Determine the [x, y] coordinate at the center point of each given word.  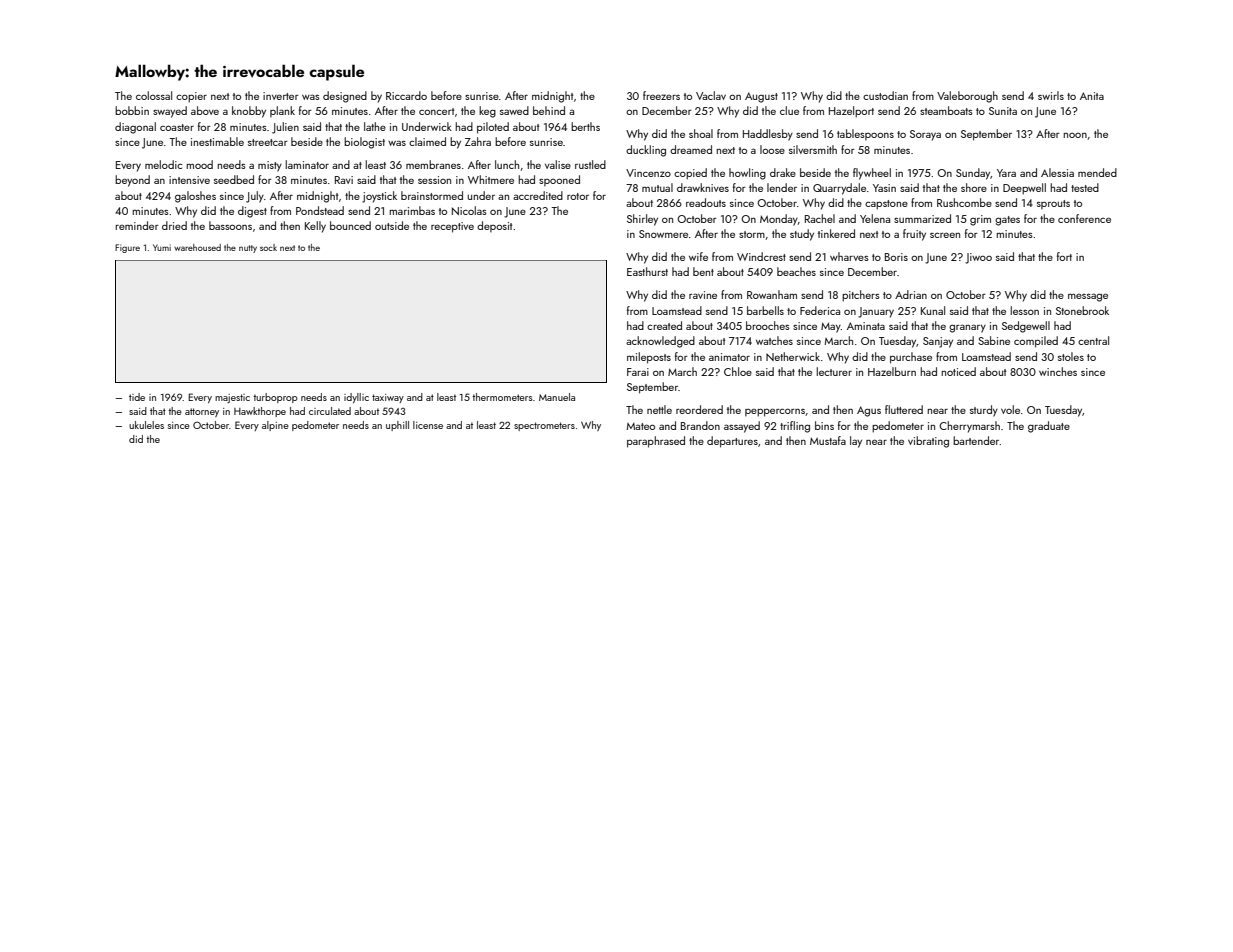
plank [282, 111]
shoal [701, 133]
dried [174, 225]
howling [747, 174]
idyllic [356, 398]
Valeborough [967, 97]
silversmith [813, 149]
